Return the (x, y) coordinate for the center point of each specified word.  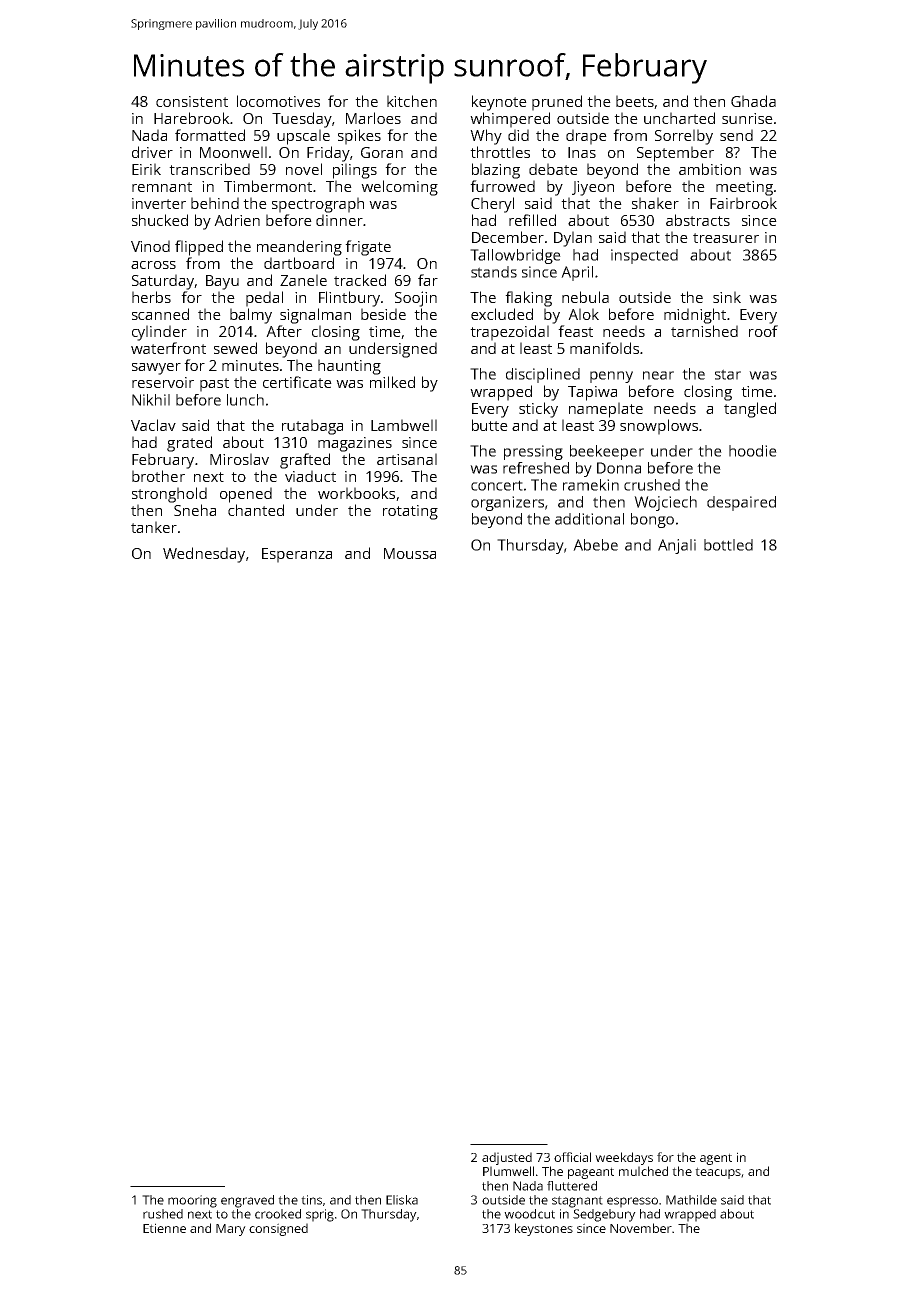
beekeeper (607, 452)
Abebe (595, 545)
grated (189, 444)
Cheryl (492, 205)
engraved (247, 1201)
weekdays (624, 1158)
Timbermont (268, 186)
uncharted (679, 118)
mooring (192, 1201)
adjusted (507, 1158)
